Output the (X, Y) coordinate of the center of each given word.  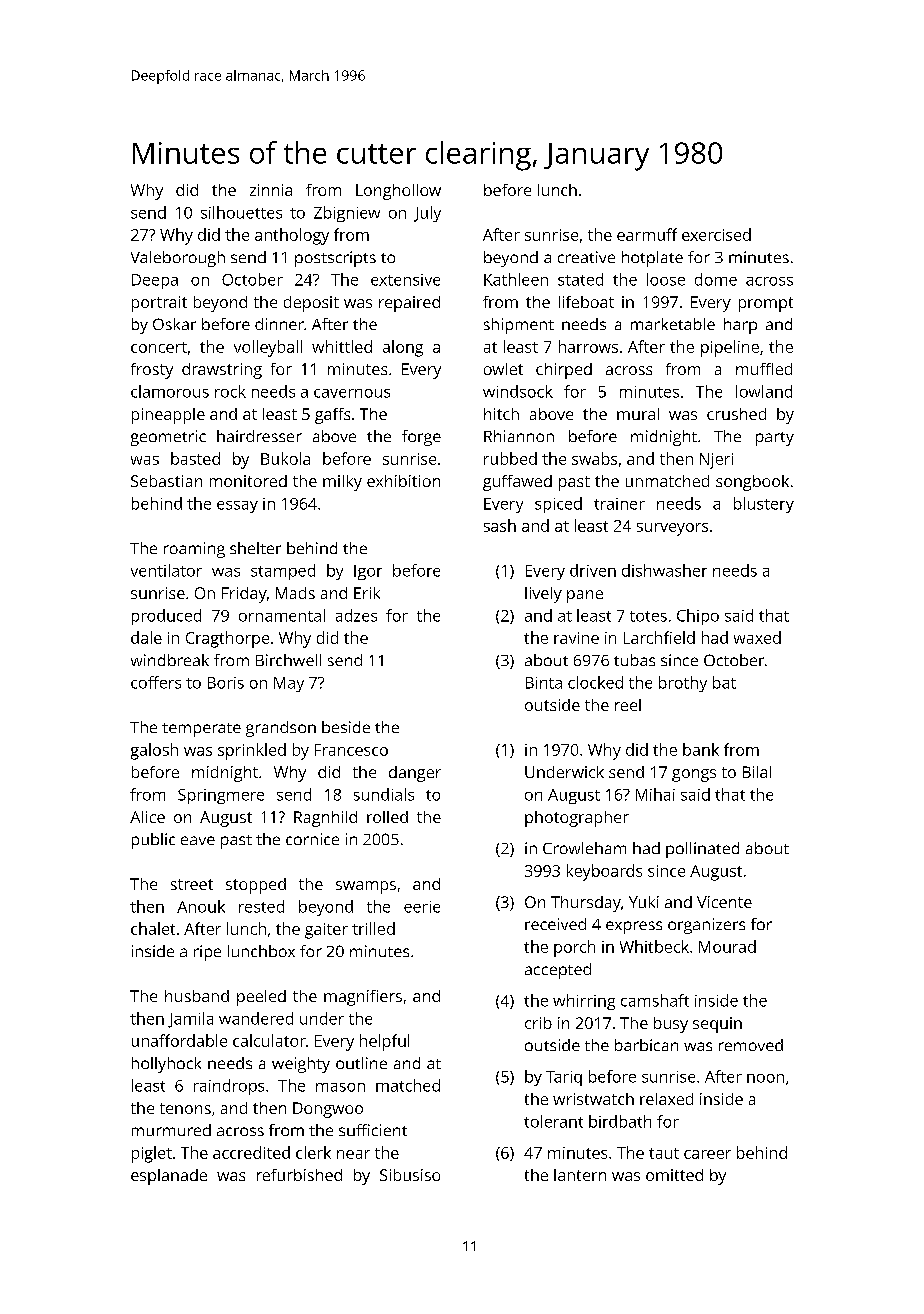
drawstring (222, 371)
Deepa (155, 281)
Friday (244, 595)
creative (586, 257)
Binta (544, 683)
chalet (153, 928)
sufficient (373, 1130)
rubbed (510, 458)
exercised (716, 234)
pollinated (702, 850)
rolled (387, 817)
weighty (301, 1065)
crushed (736, 414)
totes (648, 616)
